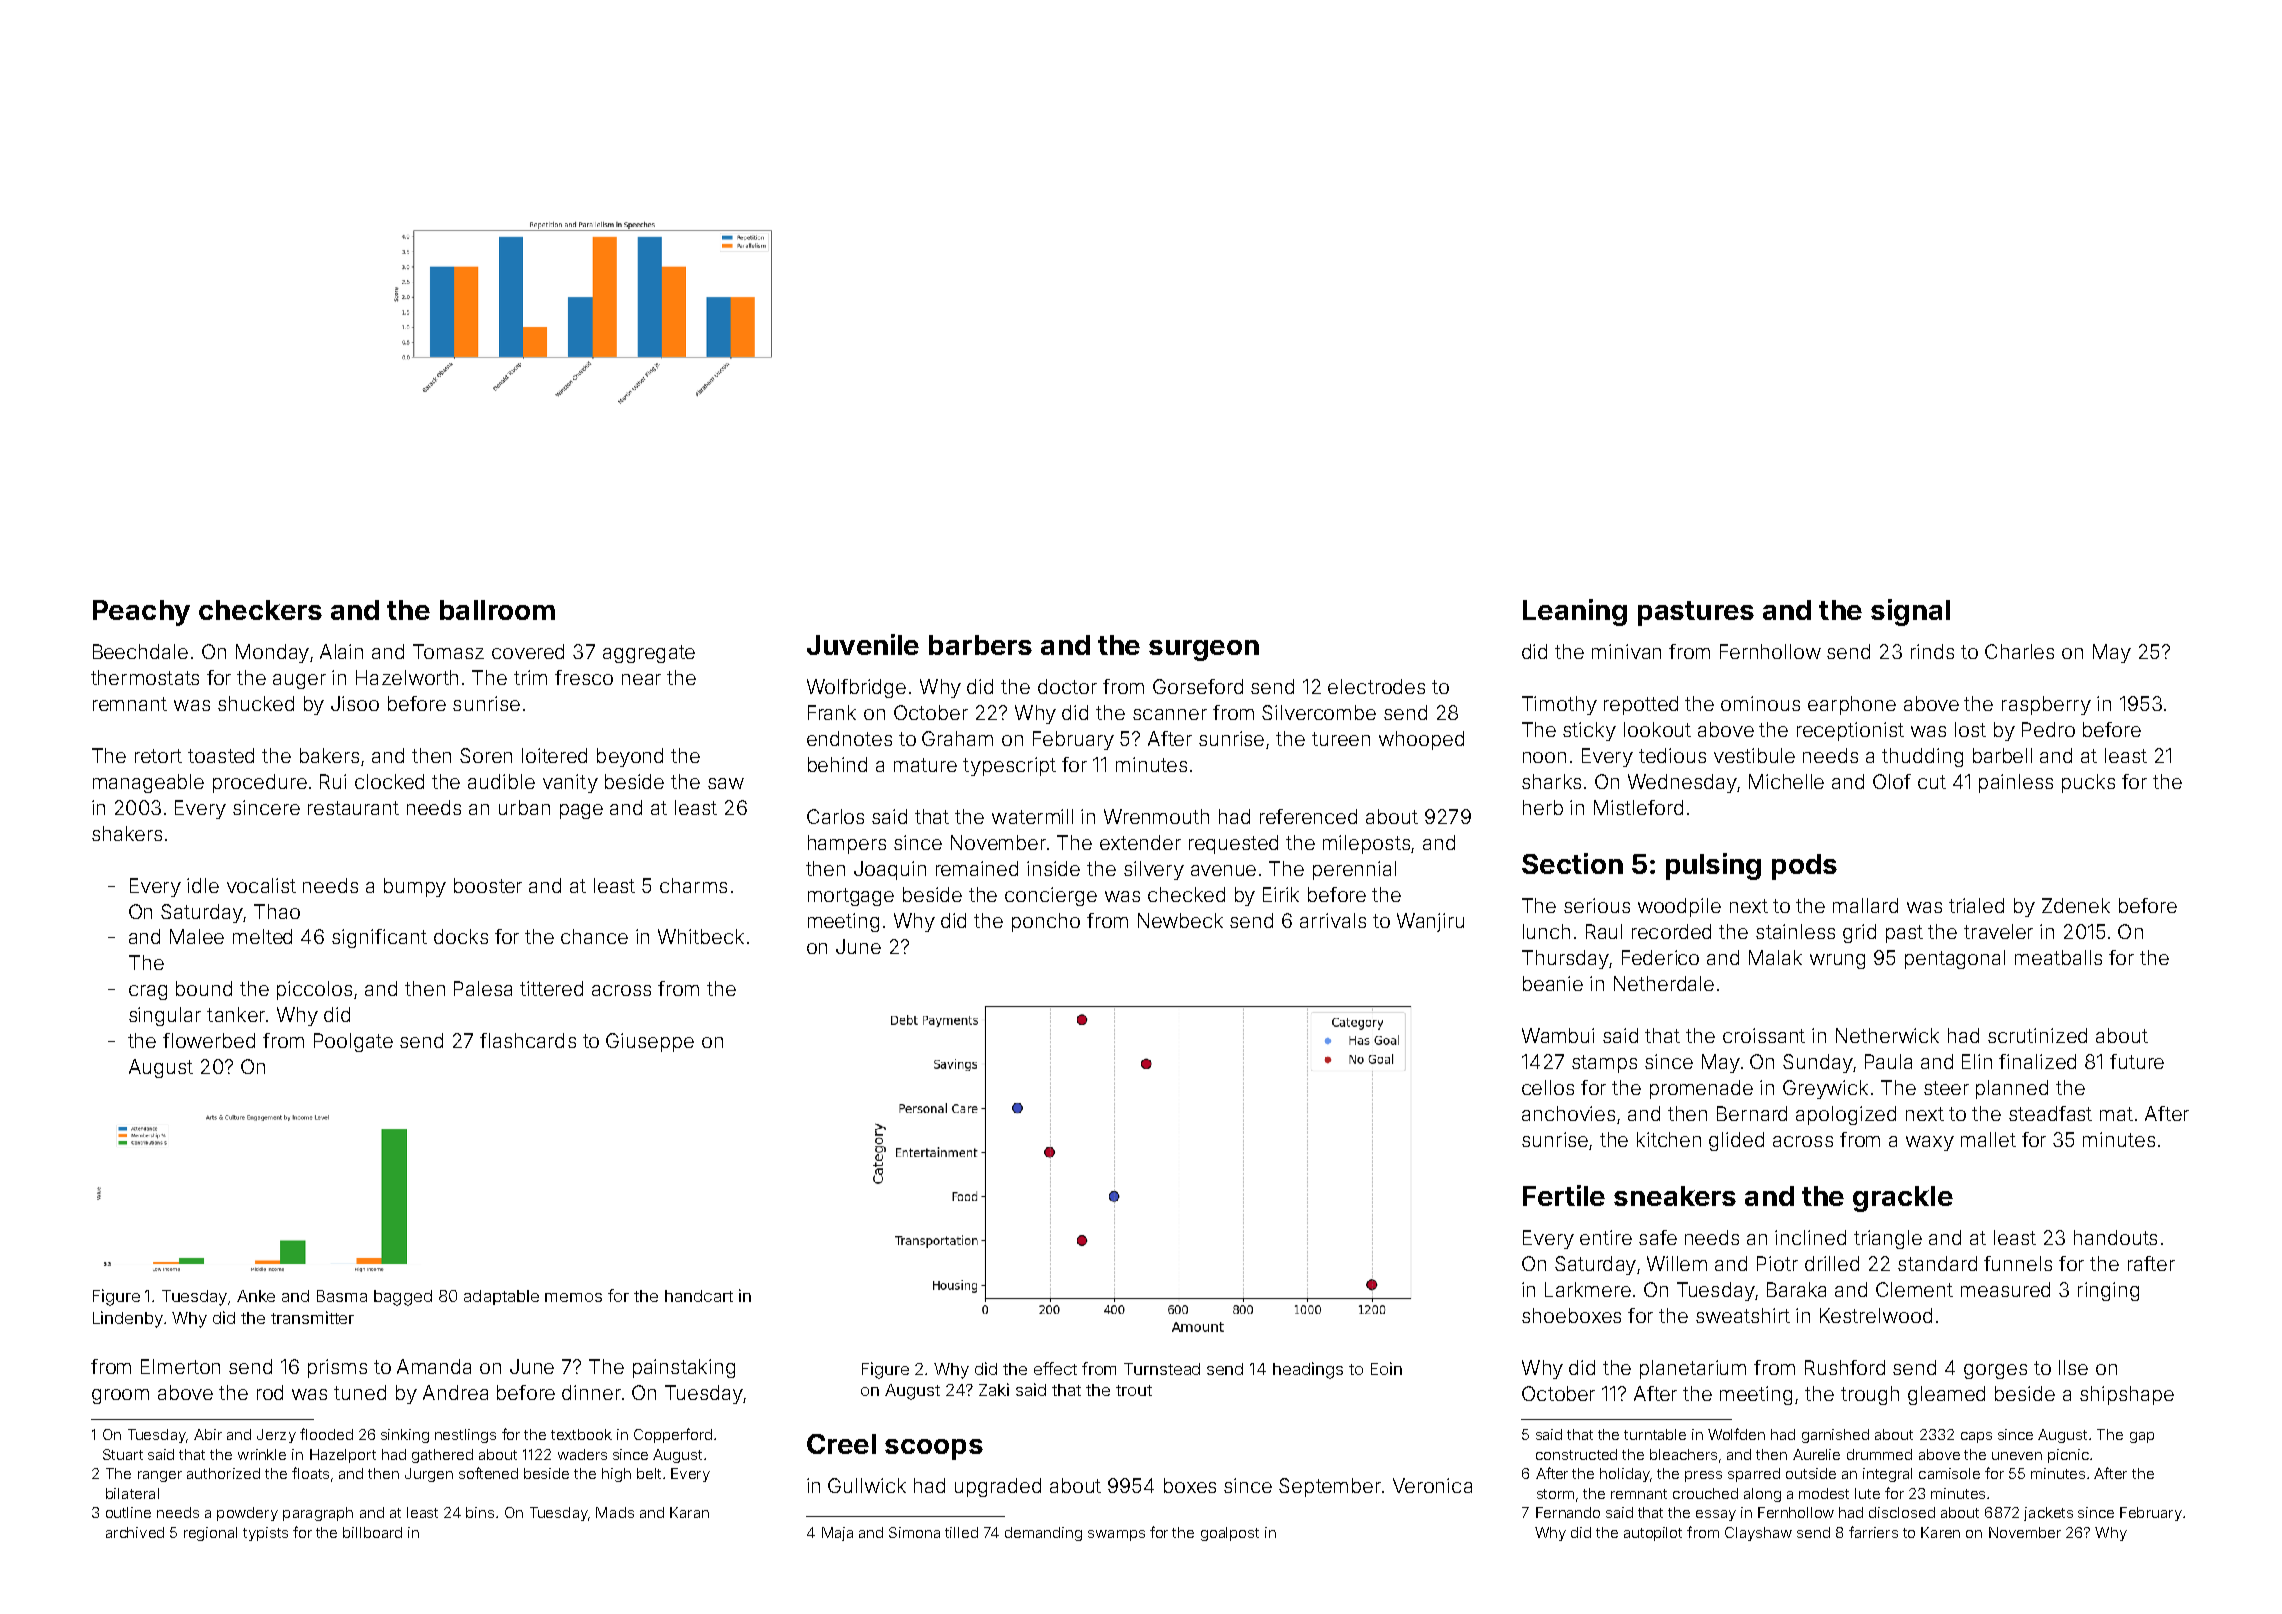 The height and width of the document is (1614, 2282). What do you see at coordinates (2076, 905) in the document?
I see `Zdenek` at bounding box center [2076, 905].
